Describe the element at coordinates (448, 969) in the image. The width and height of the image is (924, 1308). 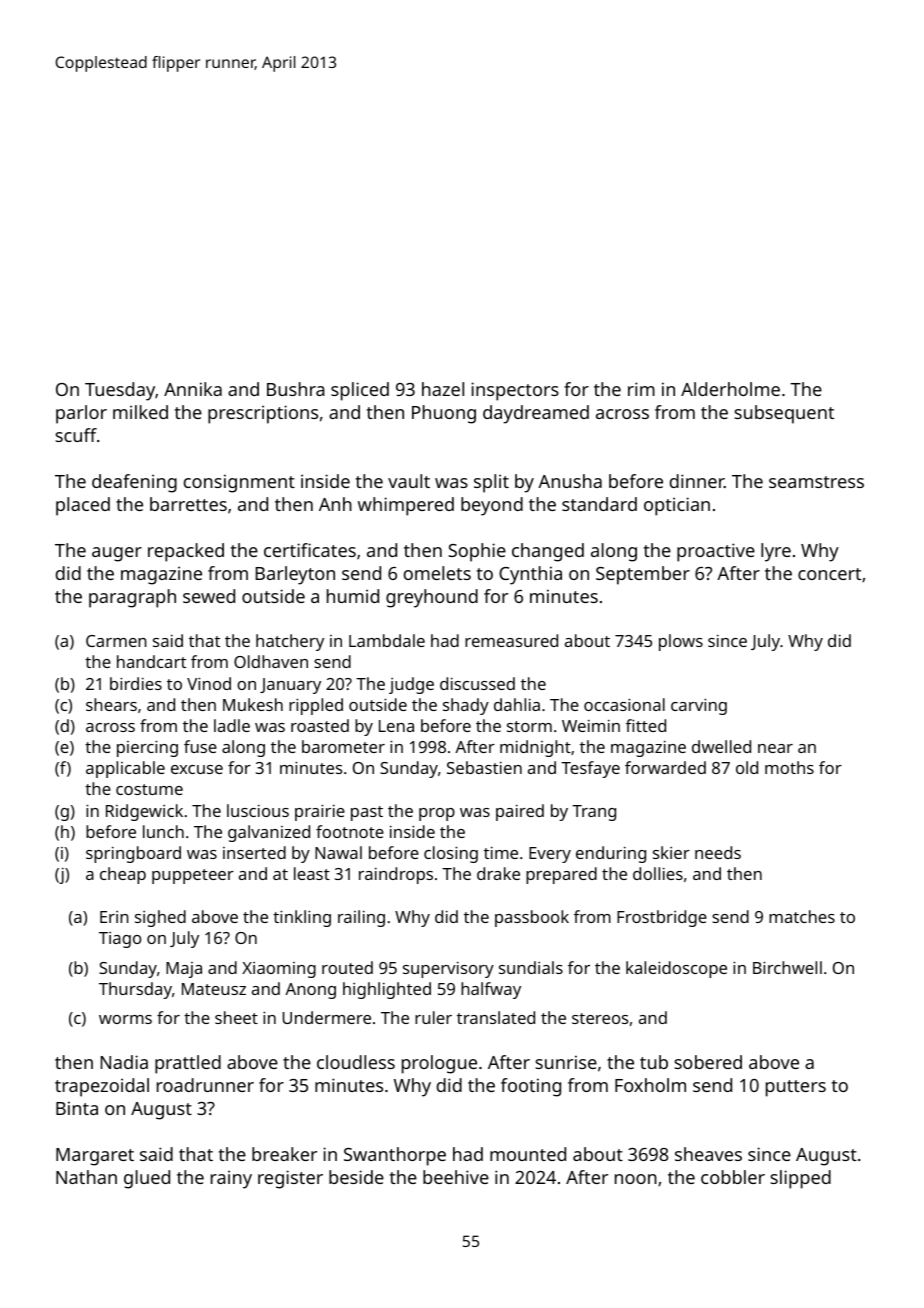
I see `supervisory` at that location.
